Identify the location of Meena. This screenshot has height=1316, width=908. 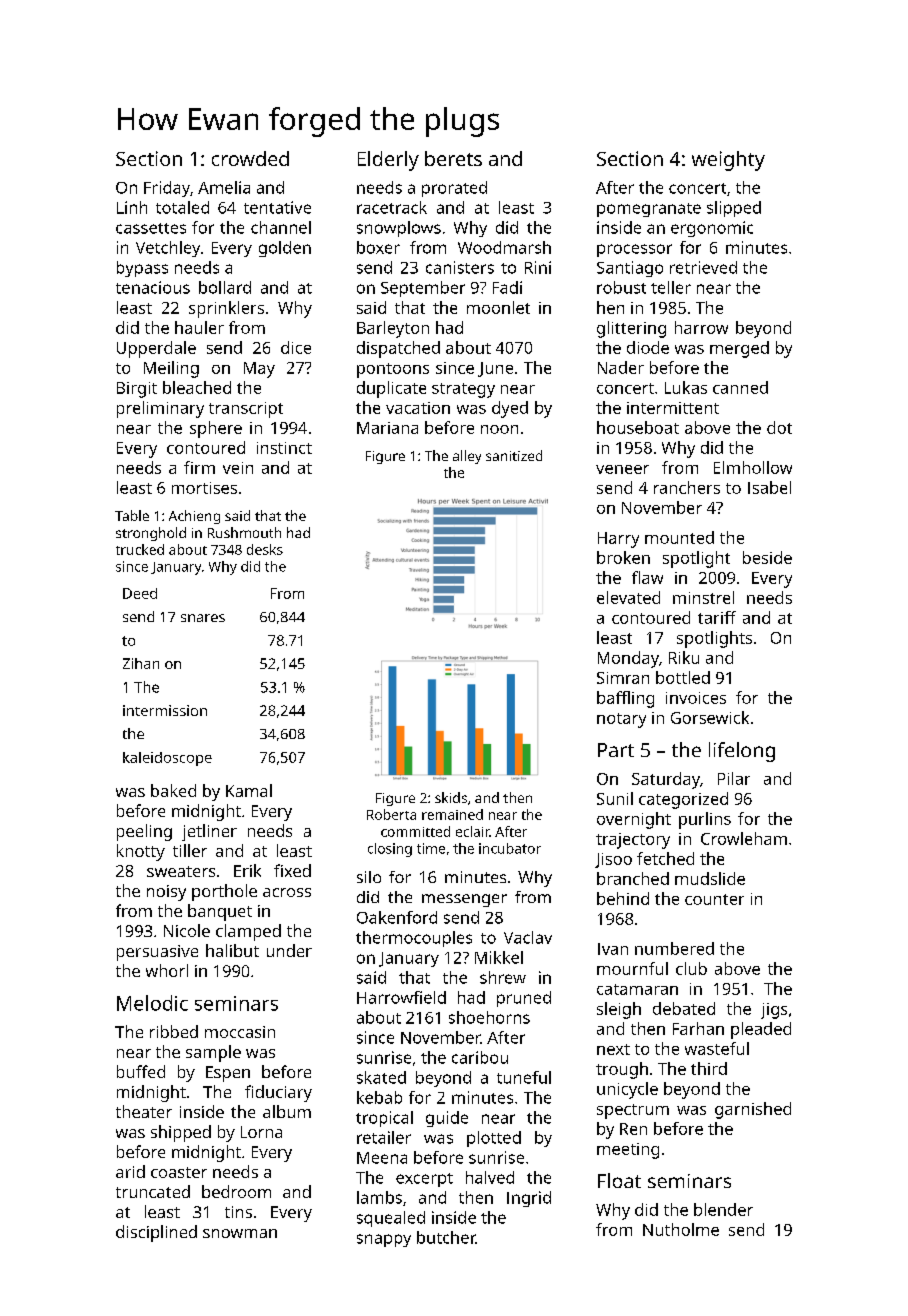
(382, 1158).
